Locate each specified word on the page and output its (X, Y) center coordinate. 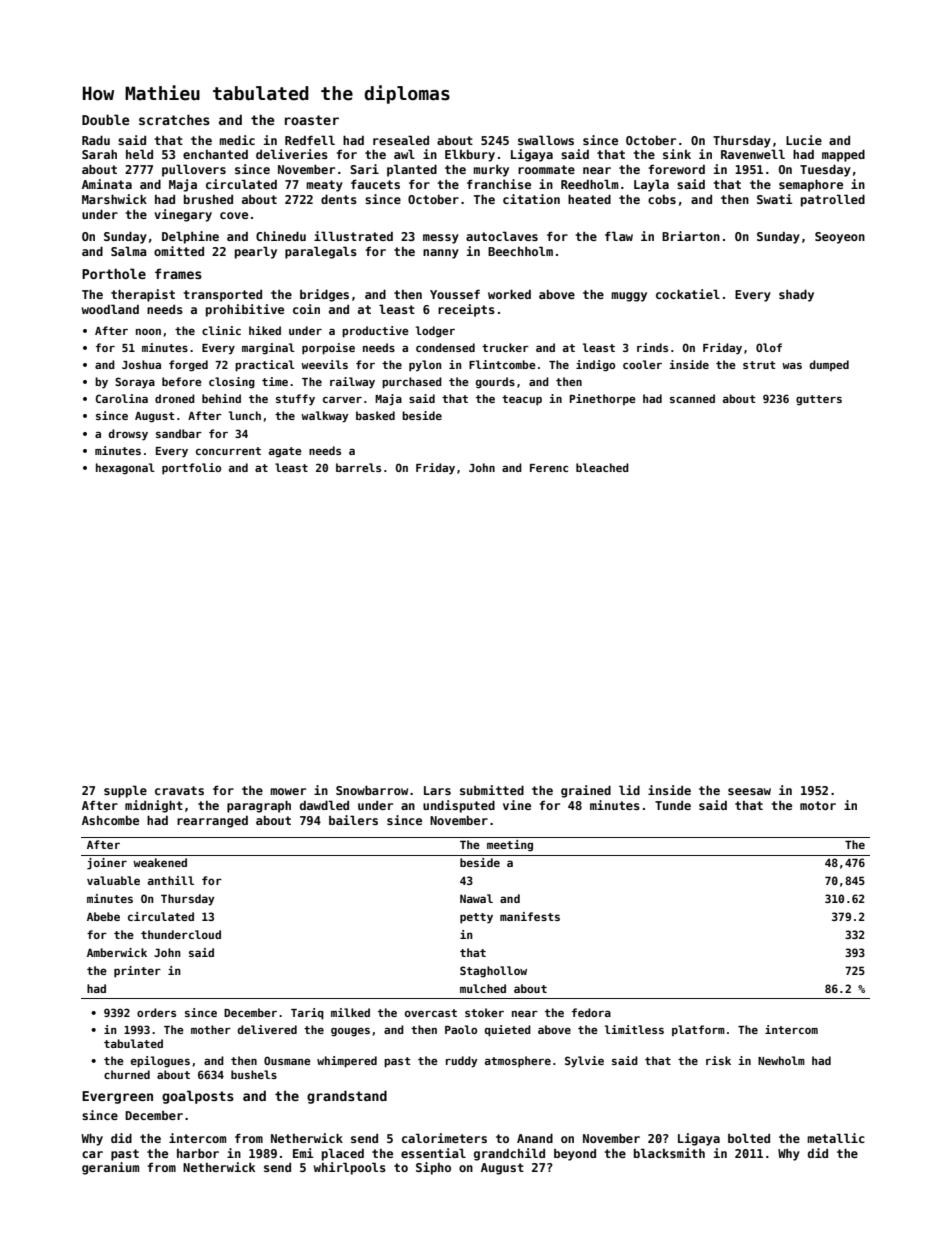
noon (148, 332)
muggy (629, 297)
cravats (179, 790)
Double (105, 119)
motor (818, 805)
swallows (546, 140)
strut (759, 365)
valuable (113, 880)
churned (127, 1074)
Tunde (673, 805)
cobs (662, 199)
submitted (492, 790)
